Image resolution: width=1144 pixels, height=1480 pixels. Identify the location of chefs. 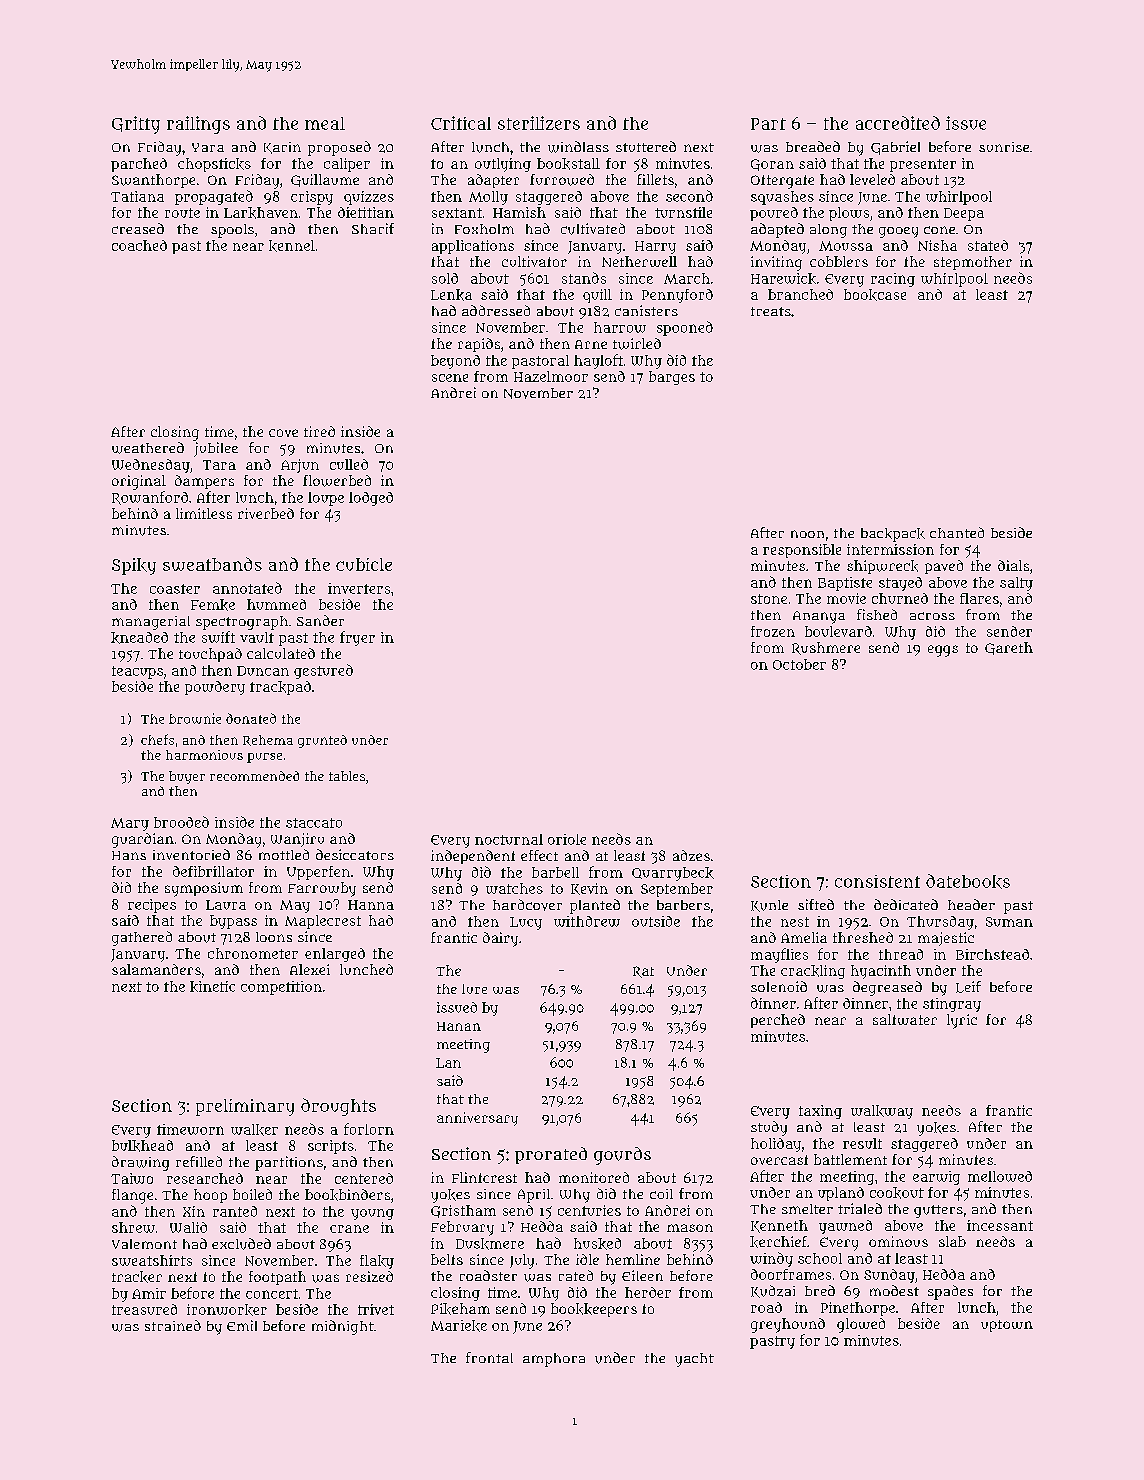
(157, 739).
